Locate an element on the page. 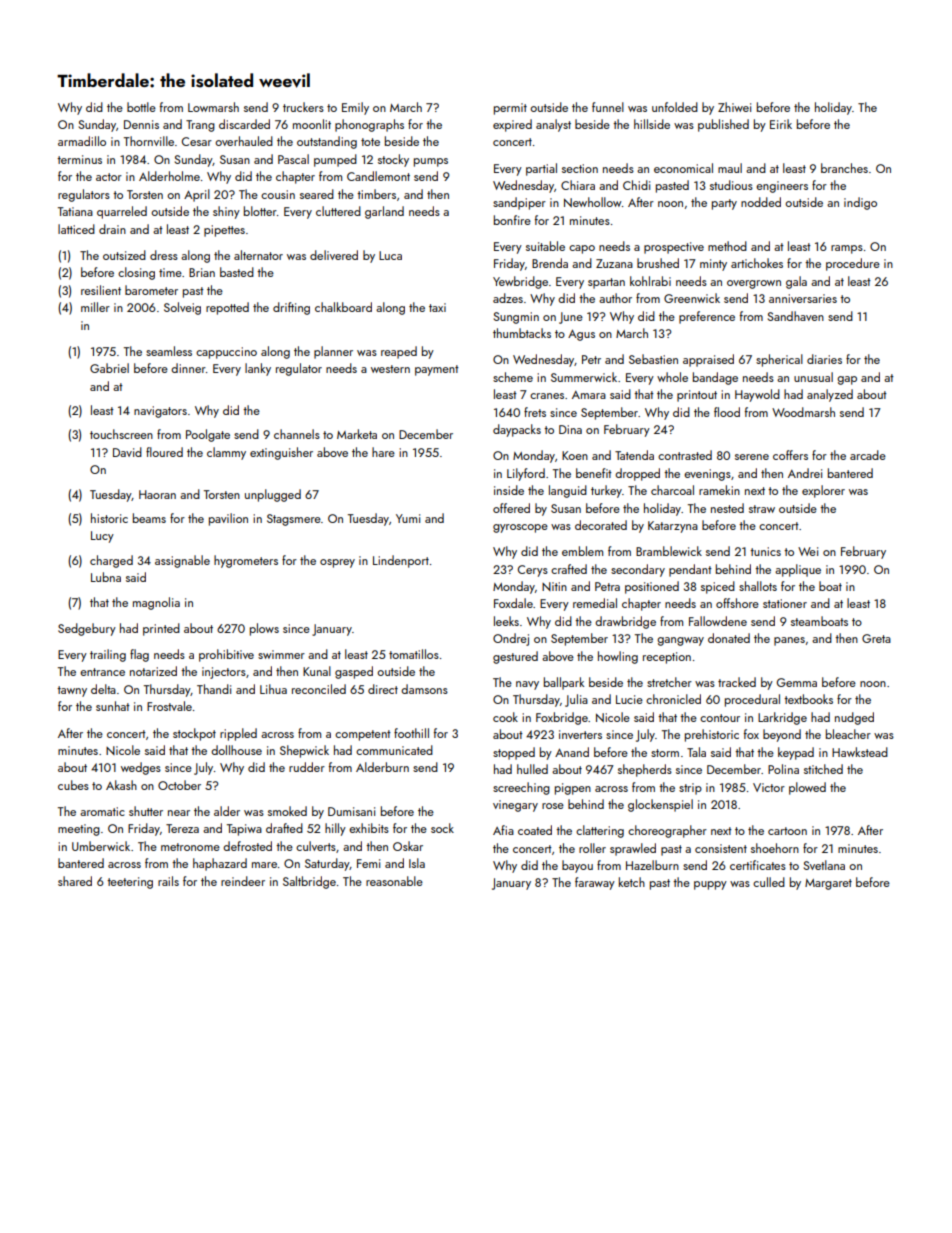  daypacks is located at coordinates (517, 430).
